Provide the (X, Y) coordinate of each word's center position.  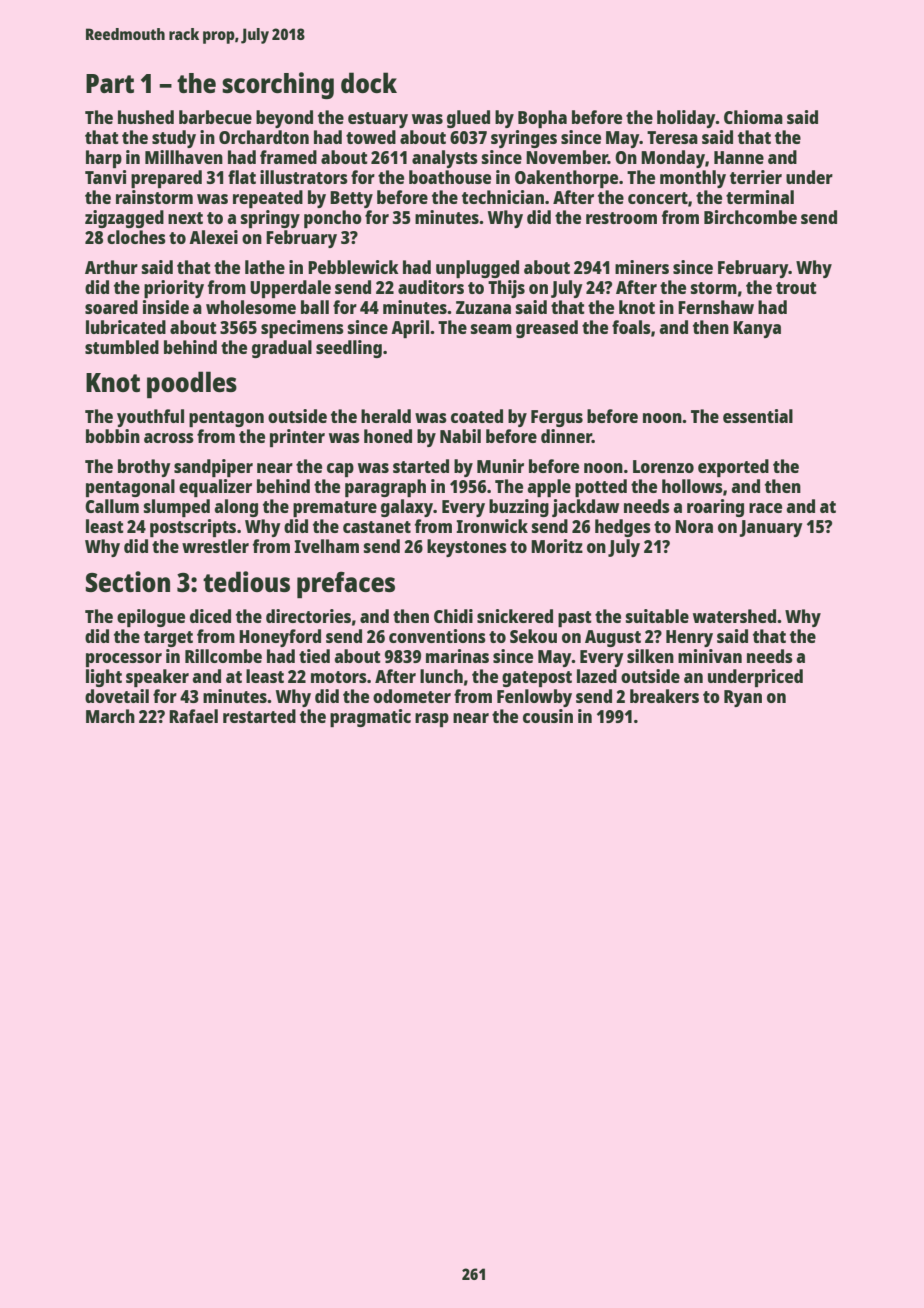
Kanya (757, 329)
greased (547, 329)
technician (503, 197)
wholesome (251, 307)
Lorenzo (663, 466)
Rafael (193, 716)
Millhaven (184, 157)
